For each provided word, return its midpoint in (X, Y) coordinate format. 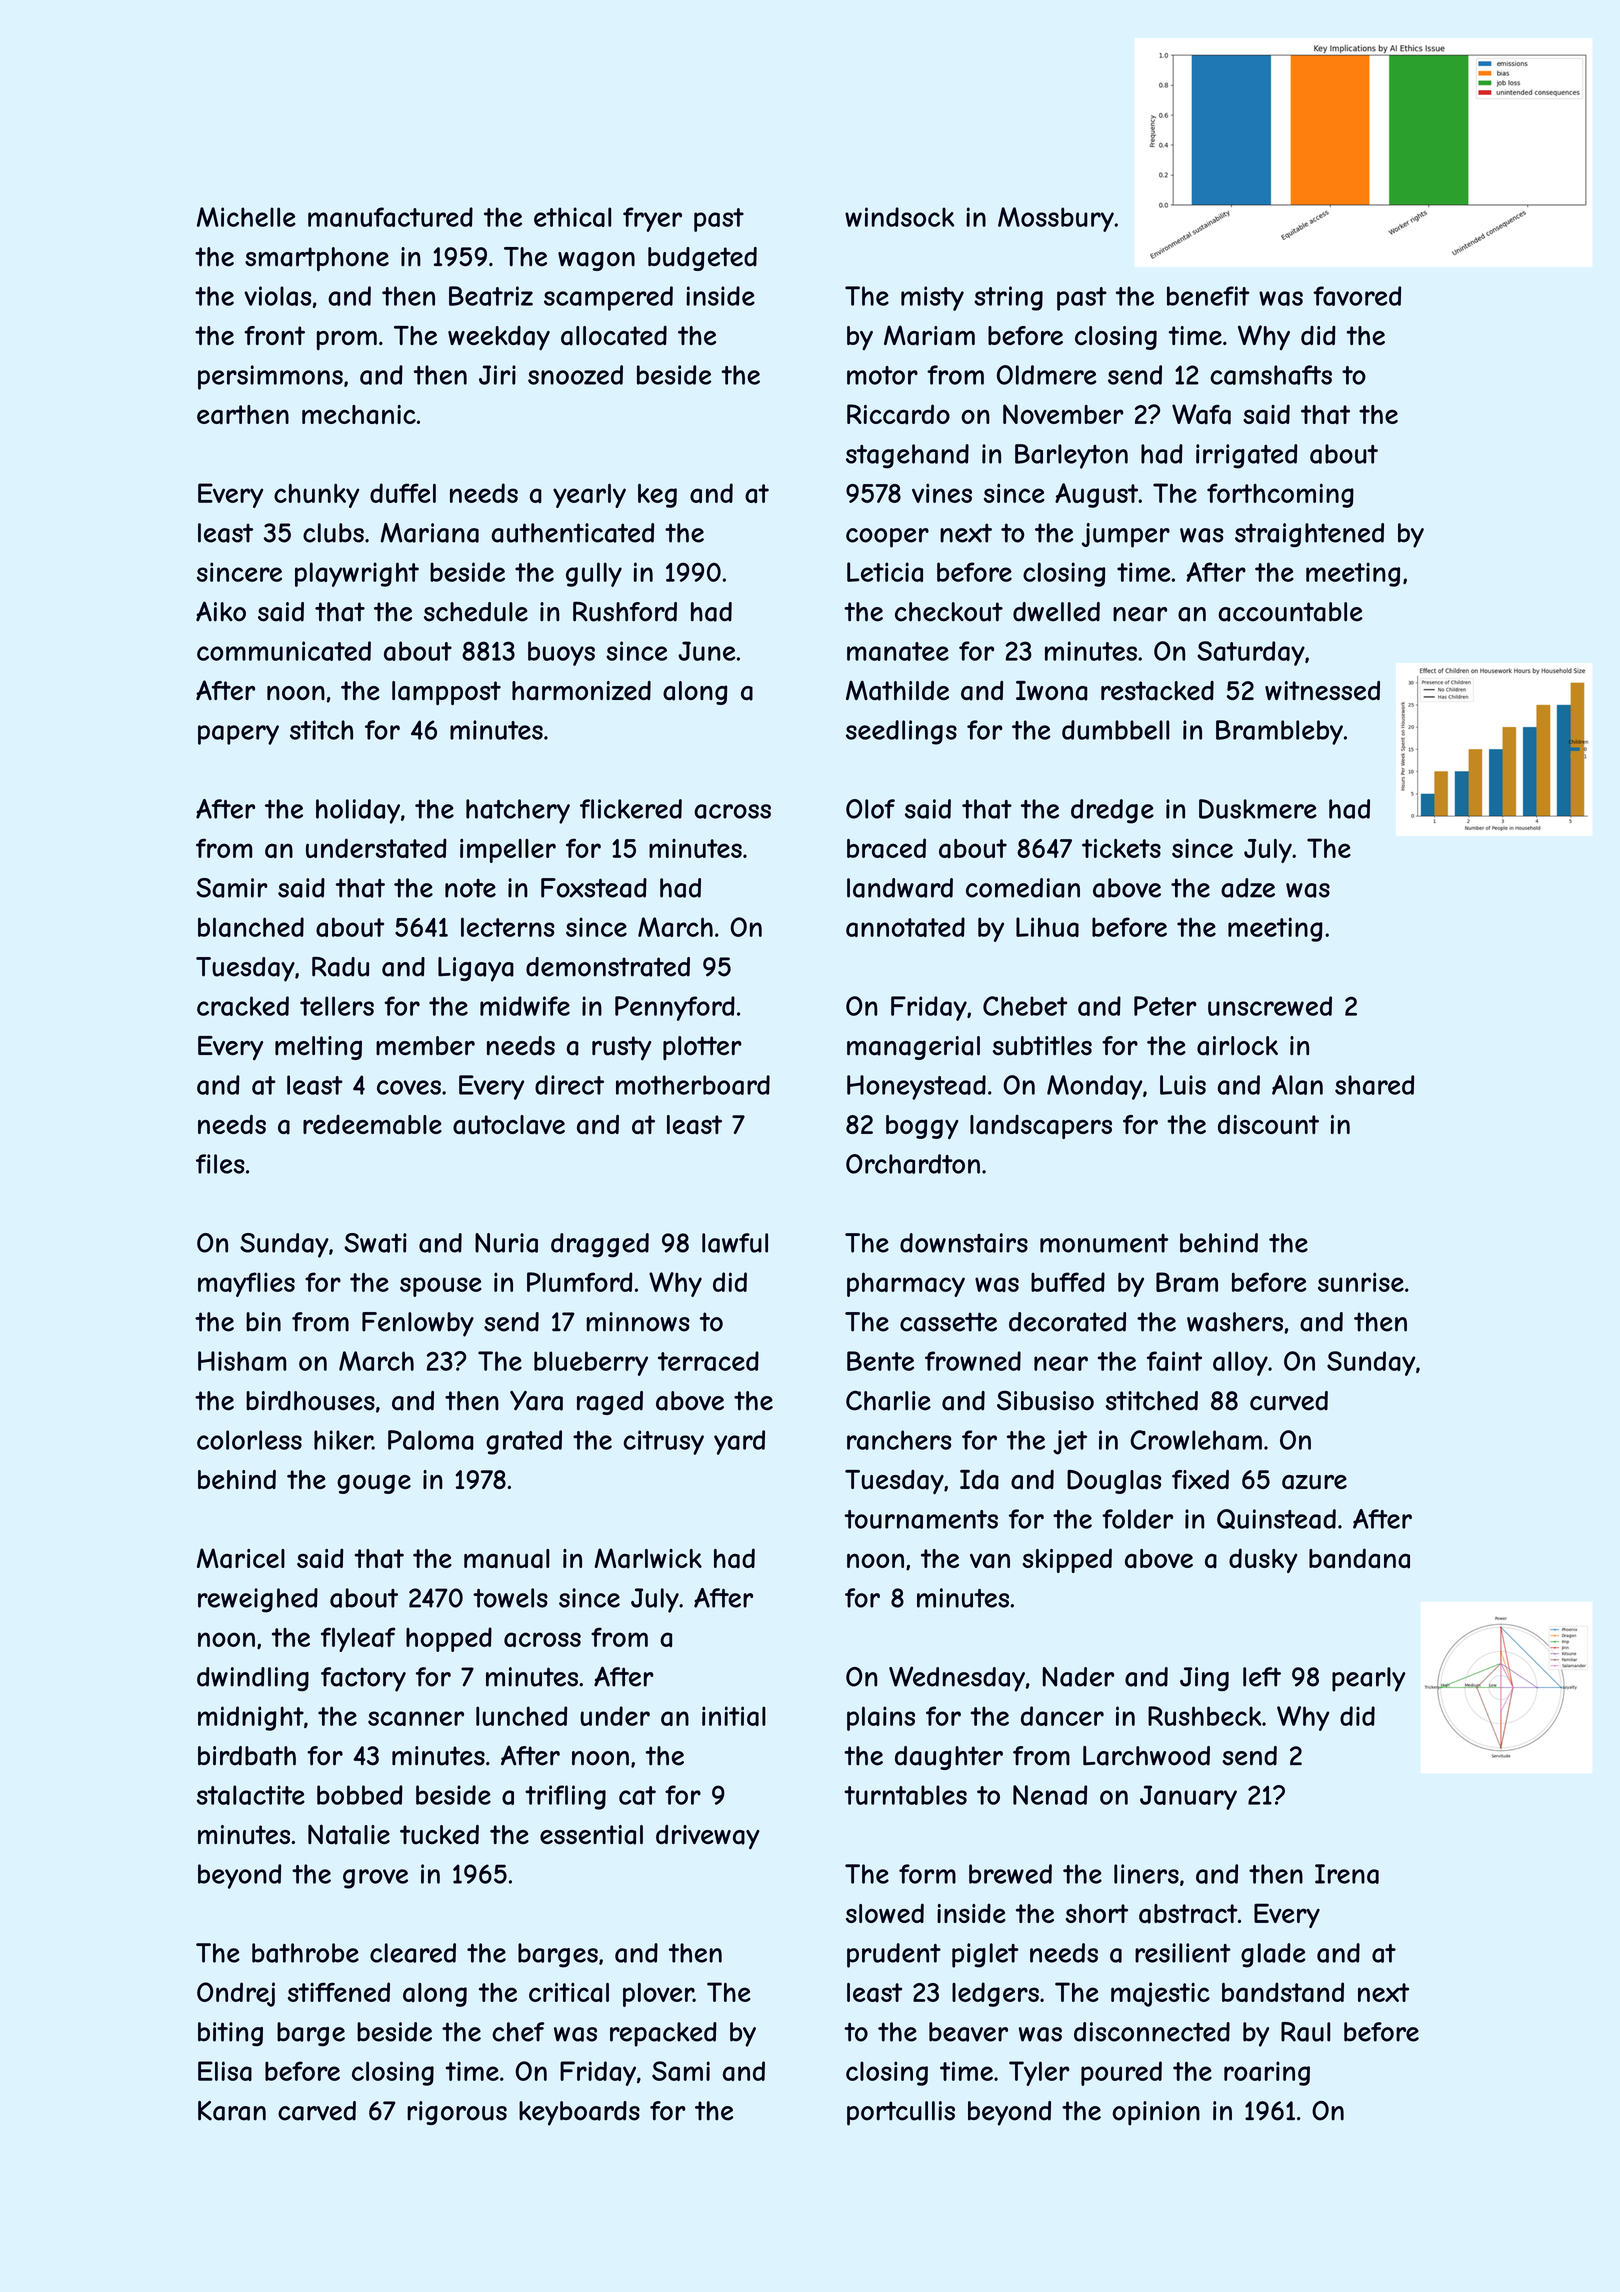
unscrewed (1270, 1006)
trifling (565, 1797)
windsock (899, 217)
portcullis (901, 2113)
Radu (340, 967)
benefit (1208, 296)
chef (518, 2032)
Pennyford (675, 1008)
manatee (898, 651)
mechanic (359, 415)
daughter (949, 1758)
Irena (1347, 1874)
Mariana (430, 533)
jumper (1126, 535)
